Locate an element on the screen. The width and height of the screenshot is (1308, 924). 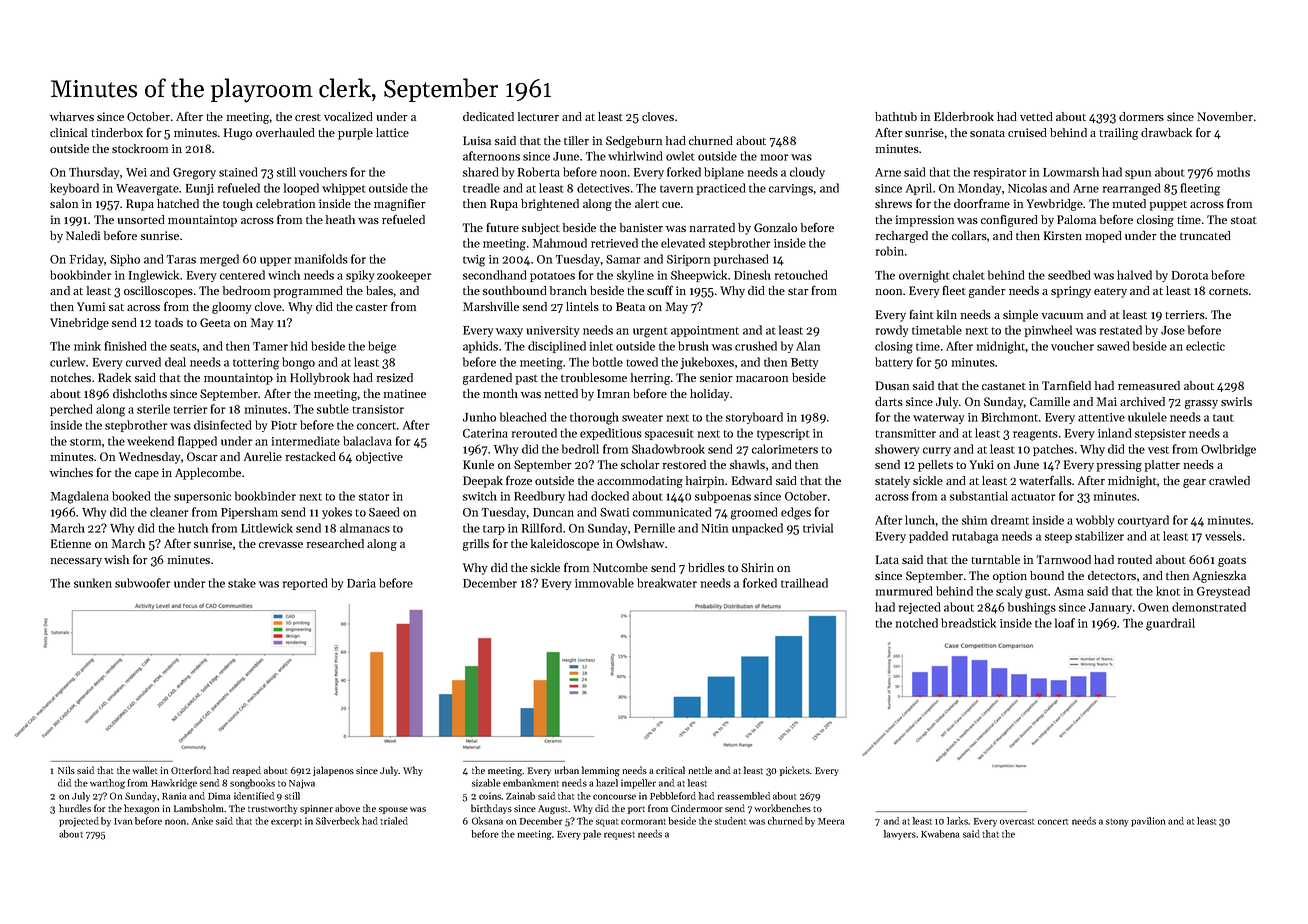
wharves is located at coordinates (72, 116).
